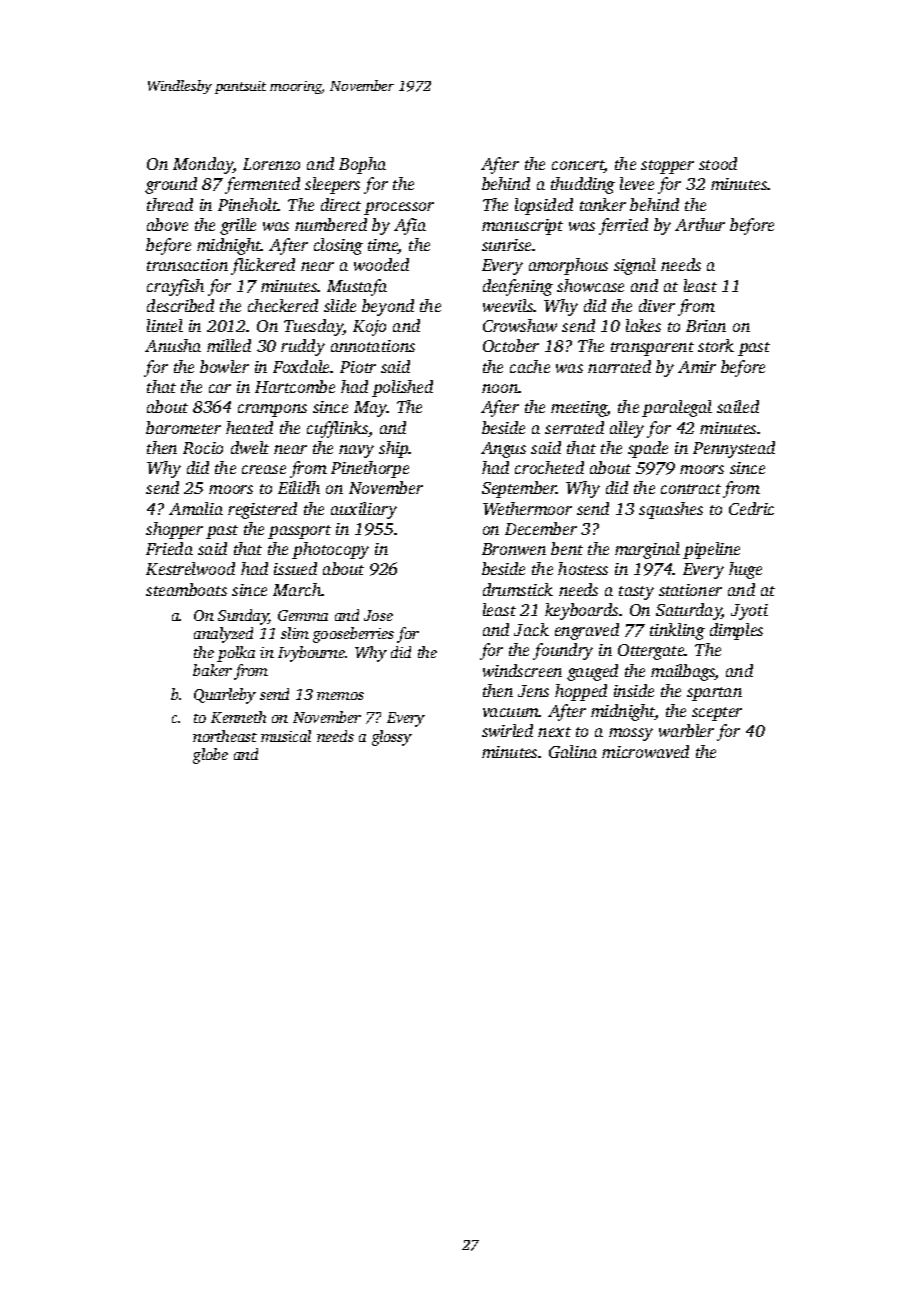  Describe the element at coordinates (210, 756) in the screenshot. I see `globe` at that location.
